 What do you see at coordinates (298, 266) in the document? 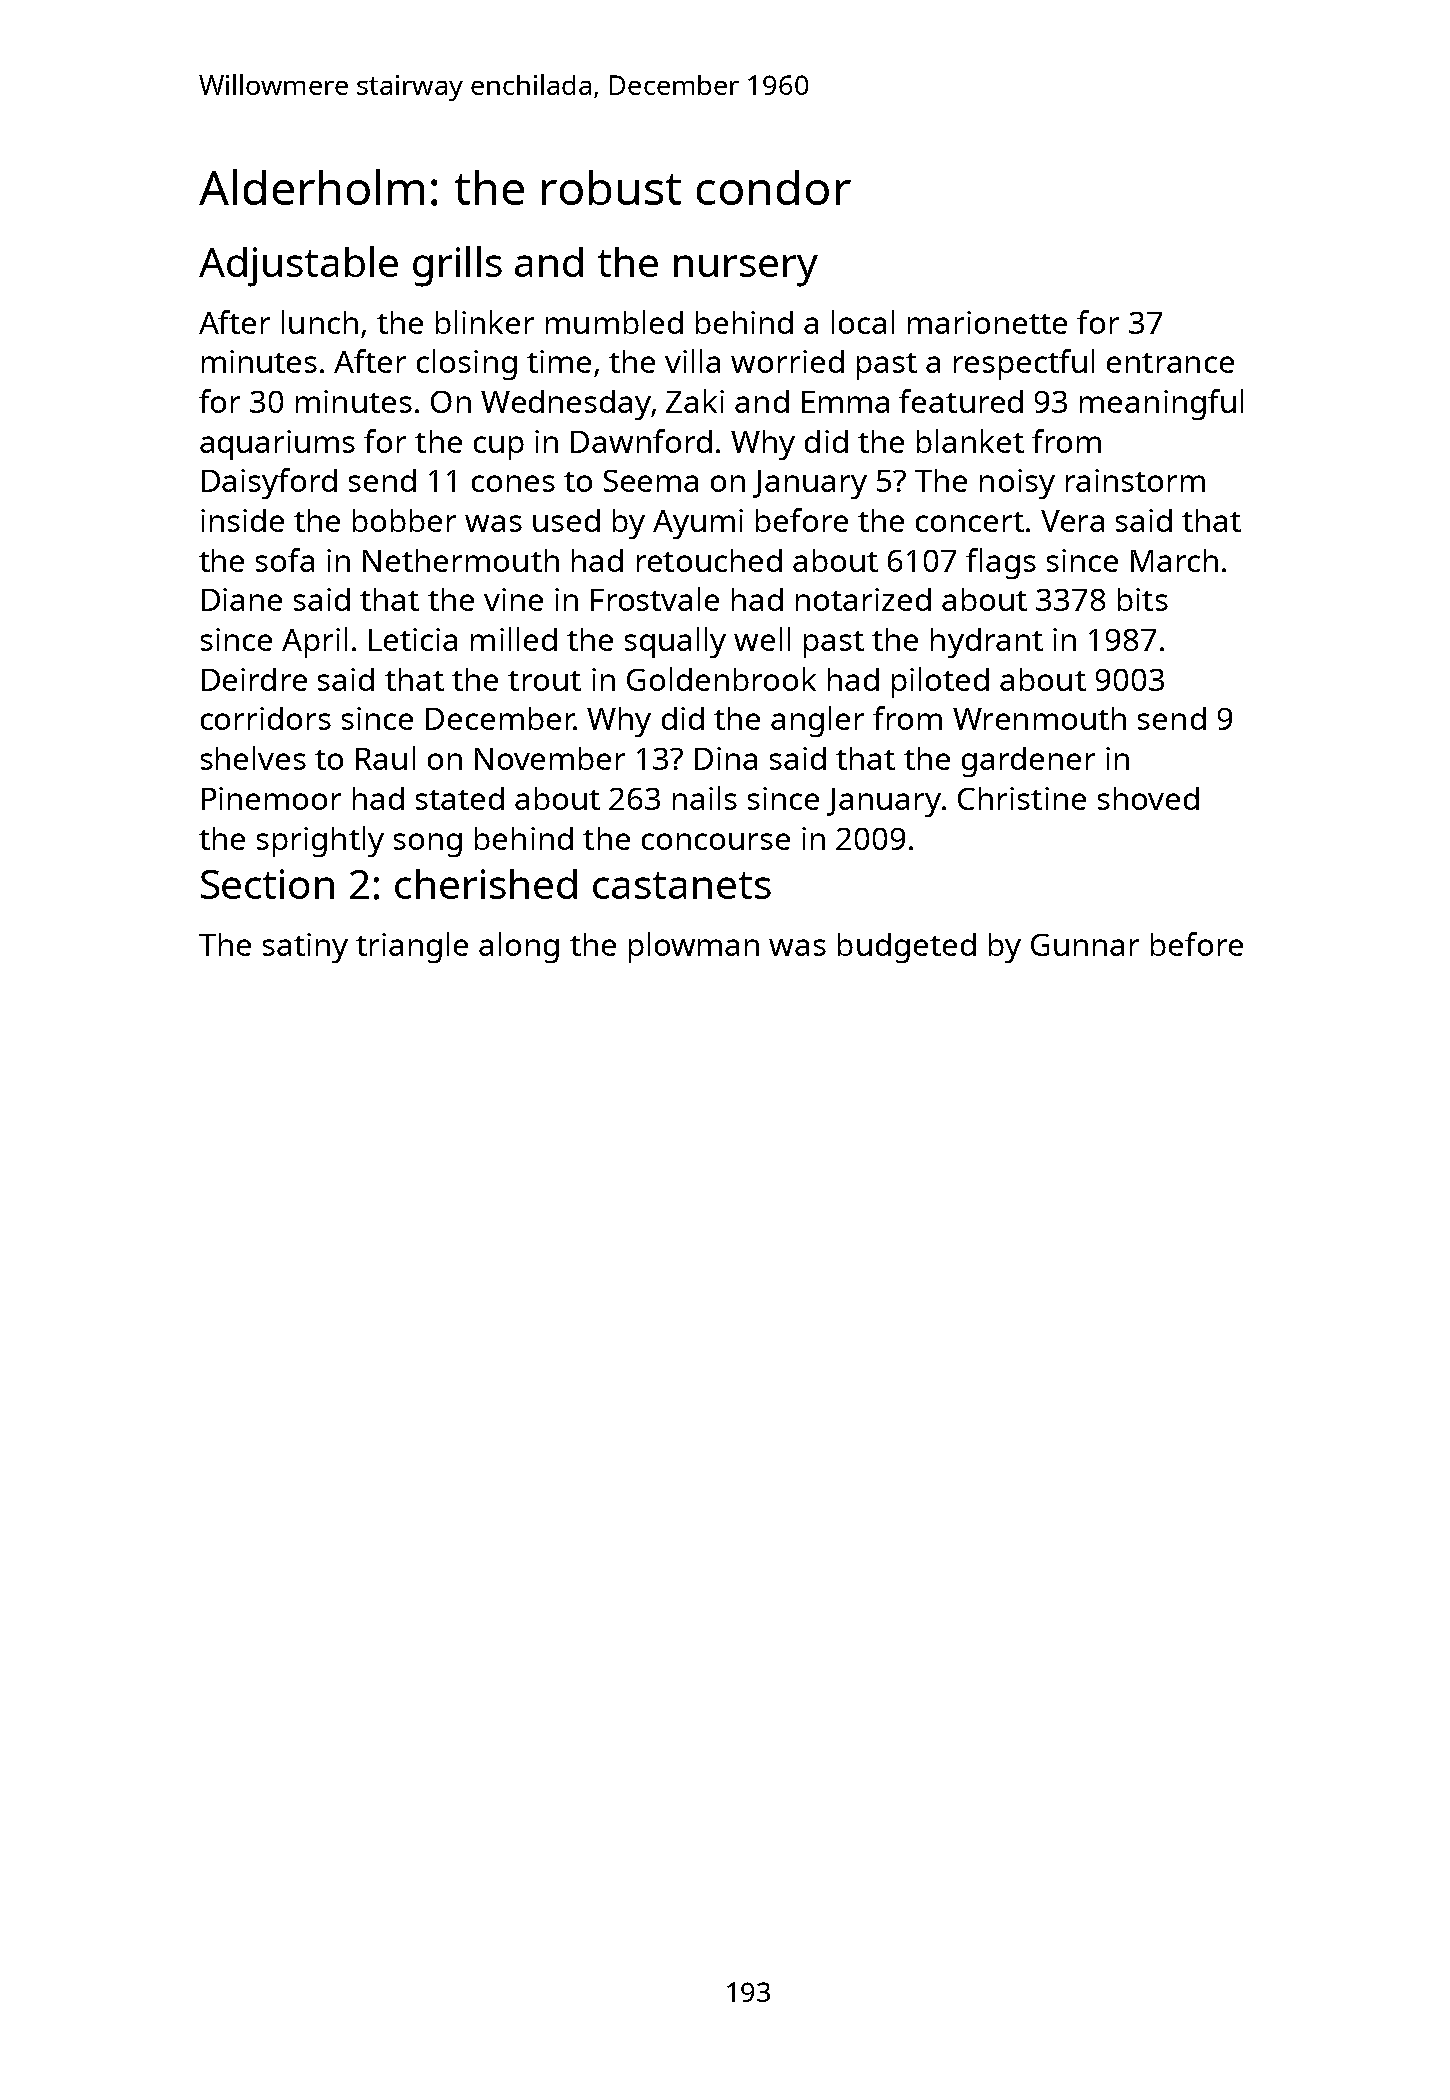
I see `Adjustable` at bounding box center [298, 266].
